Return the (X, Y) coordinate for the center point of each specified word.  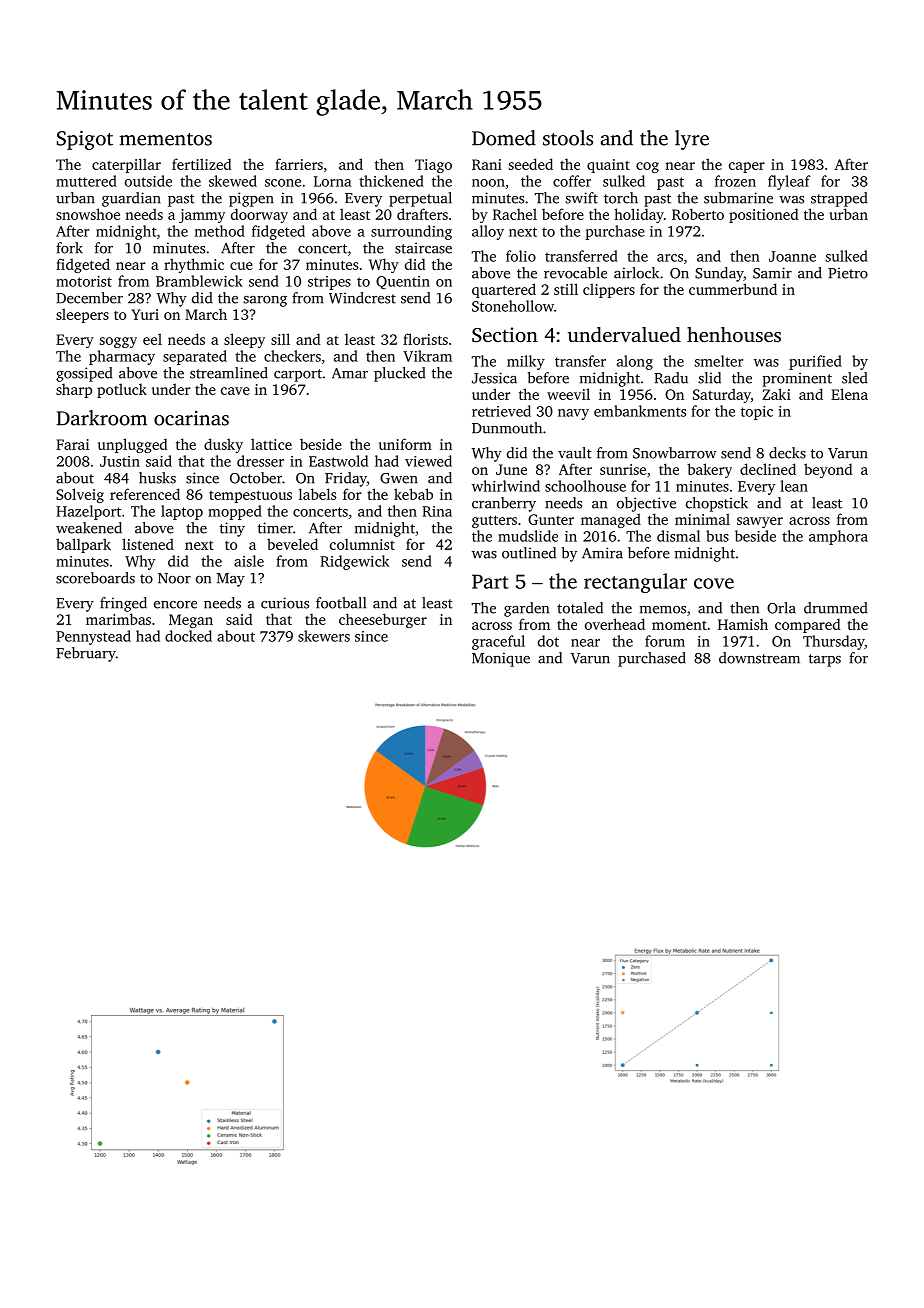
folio (521, 256)
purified (815, 362)
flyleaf (789, 182)
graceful (498, 642)
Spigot (85, 140)
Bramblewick (199, 281)
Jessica (494, 378)
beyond (828, 470)
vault (575, 453)
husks (157, 478)
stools (568, 138)
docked (188, 636)
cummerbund (733, 289)
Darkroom (102, 418)
